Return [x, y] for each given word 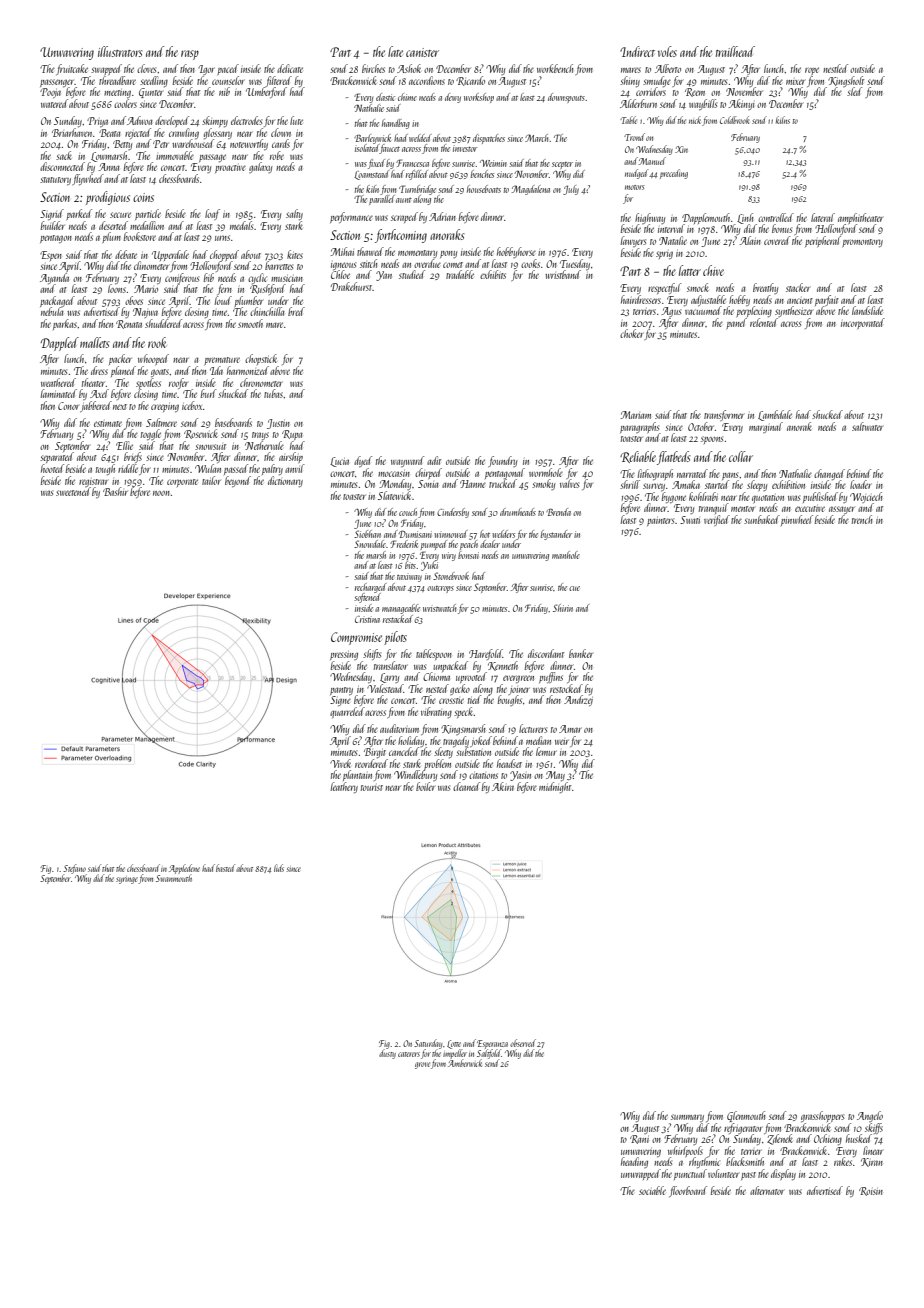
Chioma [436, 676]
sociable [652, 1190]
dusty [387, 1055]
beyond [238, 481]
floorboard [688, 1191]
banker [581, 653]
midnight [555, 787]
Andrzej [578, 700]
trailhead [735, 51]
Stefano [74, 869]
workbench [555, 68]
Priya [97, 122]
